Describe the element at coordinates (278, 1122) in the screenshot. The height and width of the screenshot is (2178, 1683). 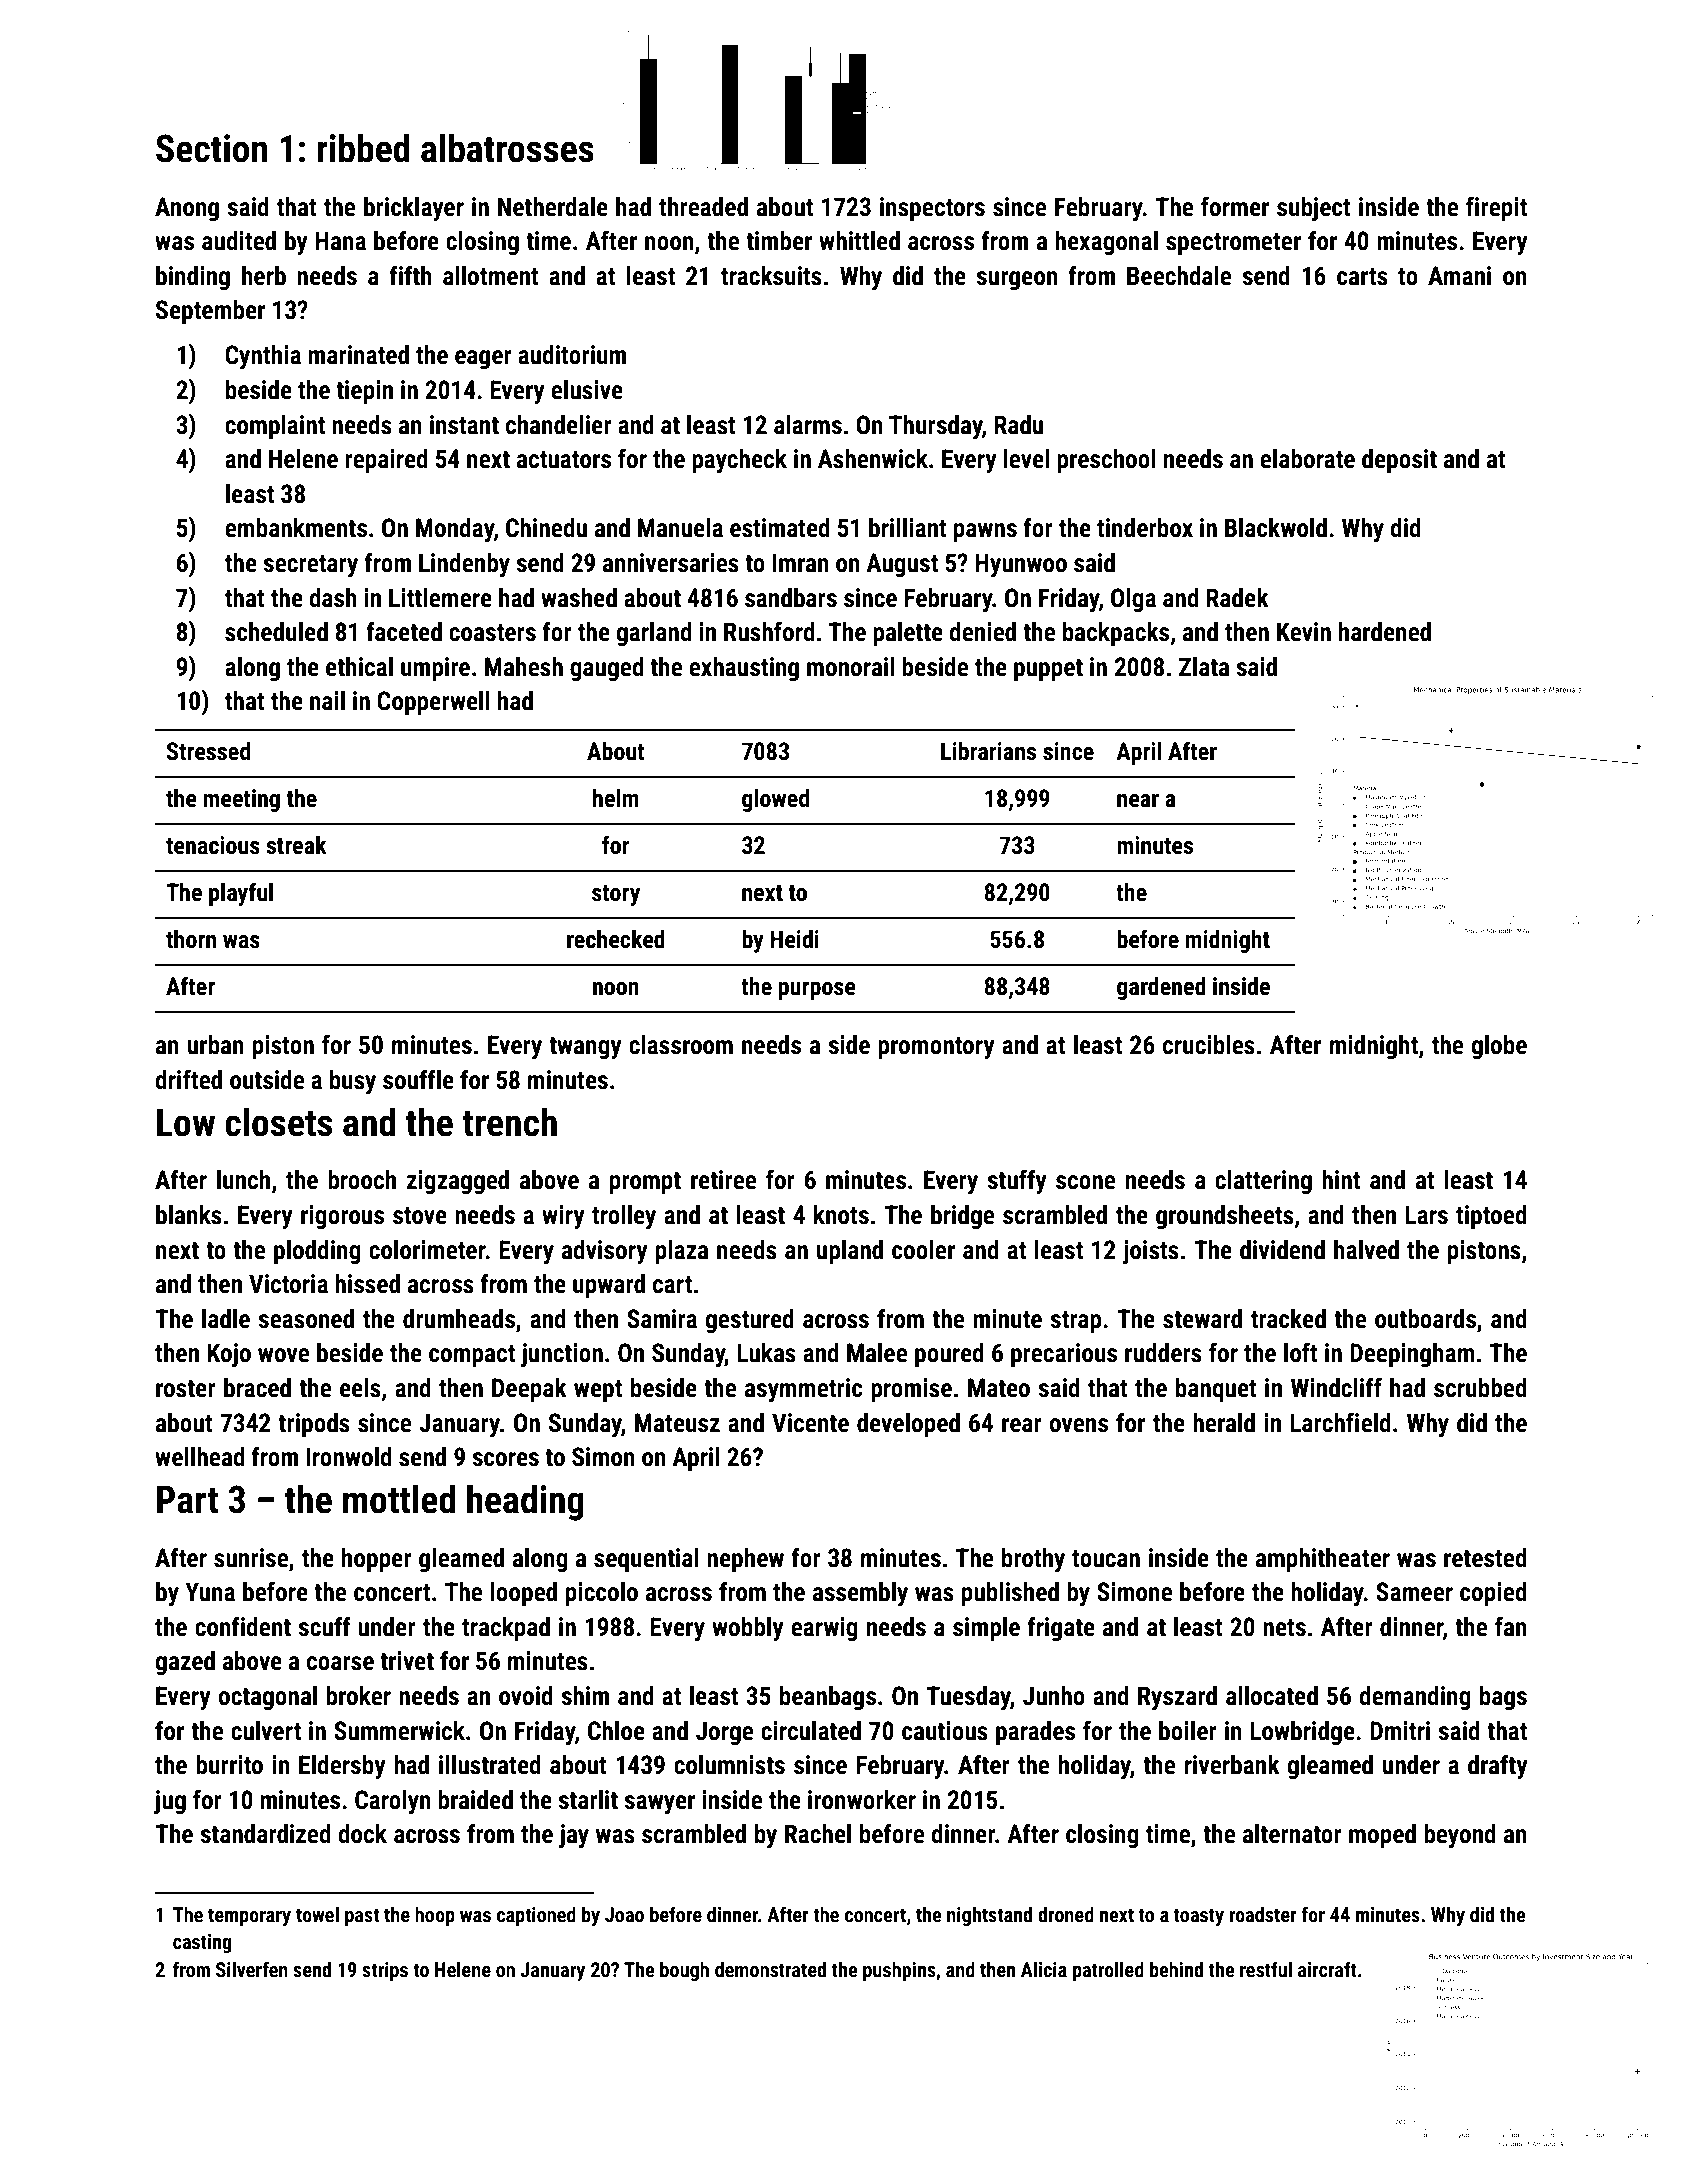
I see `closets` at that location.
